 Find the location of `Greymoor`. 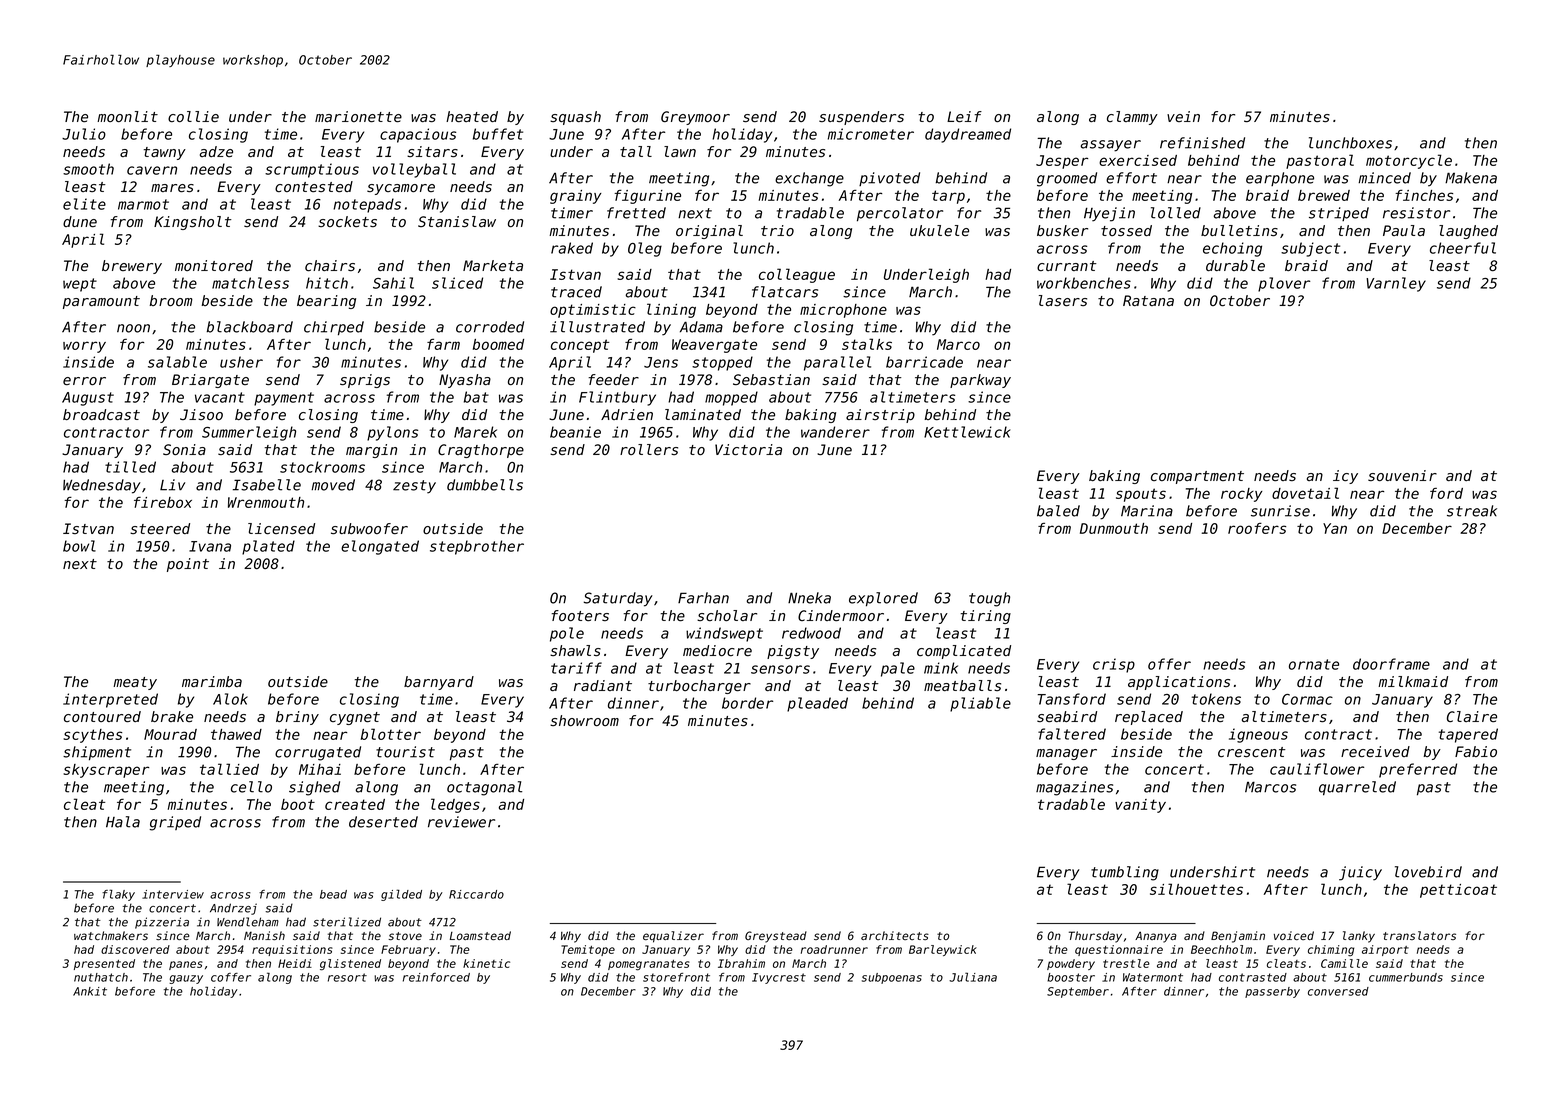

Greymoor is located at coordinates (695, 118).
